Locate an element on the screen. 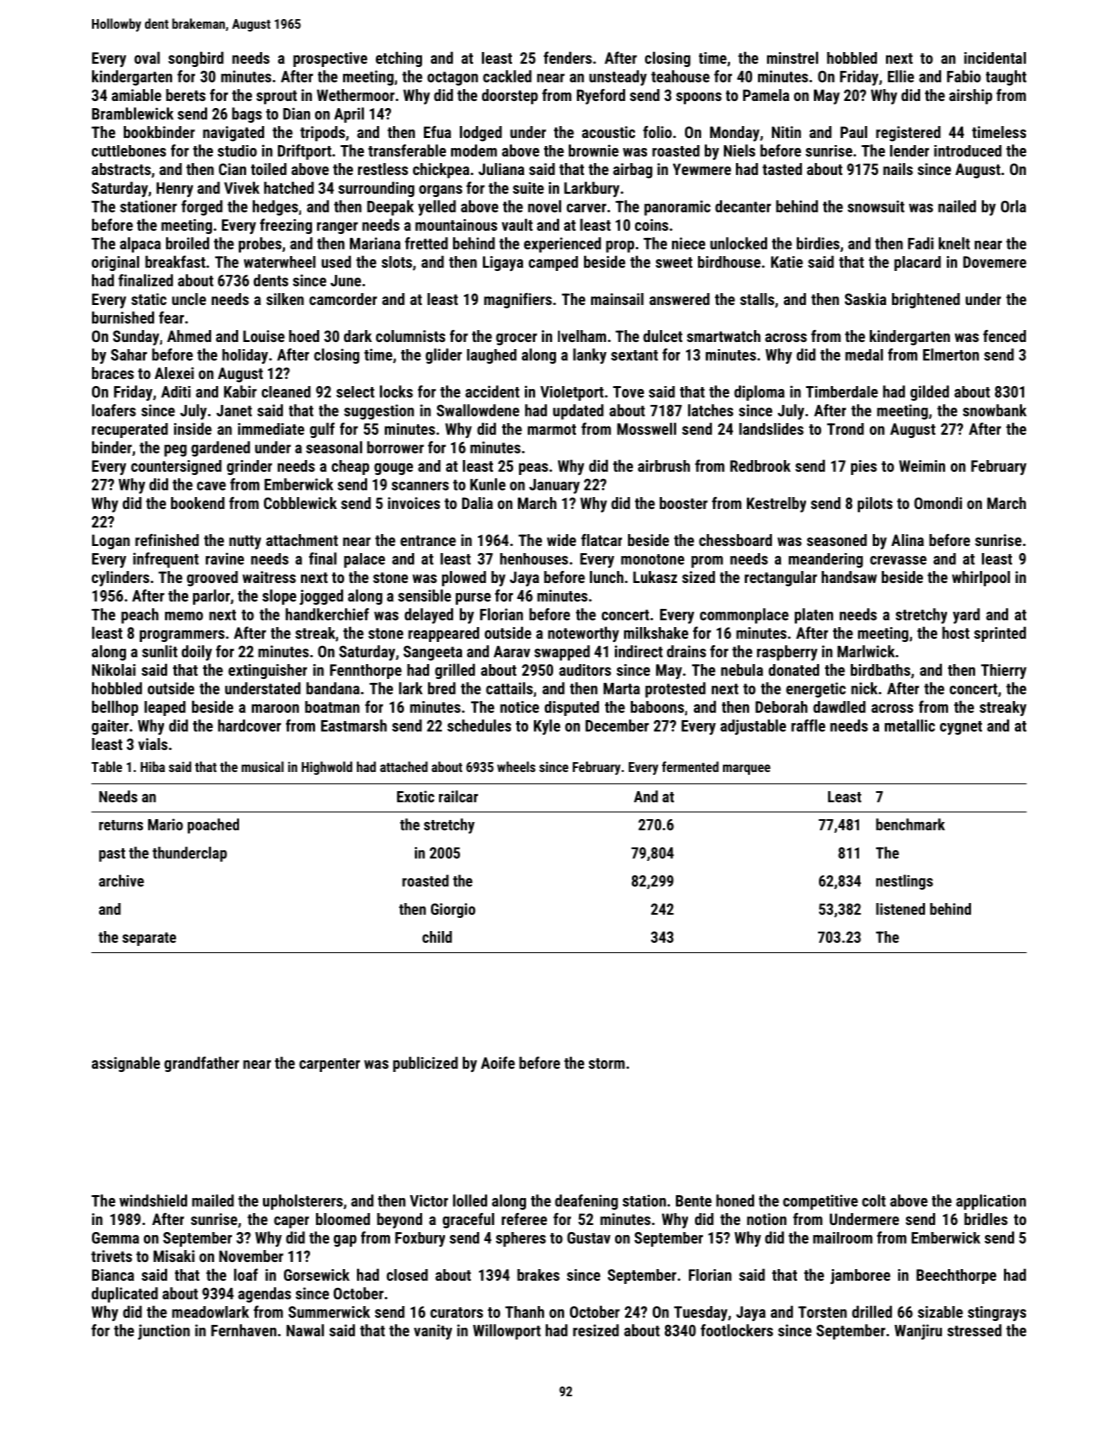 Image resolution: width=1118 pixels, height=1447 pixels. broiled is located at coordinates (187, 243).
